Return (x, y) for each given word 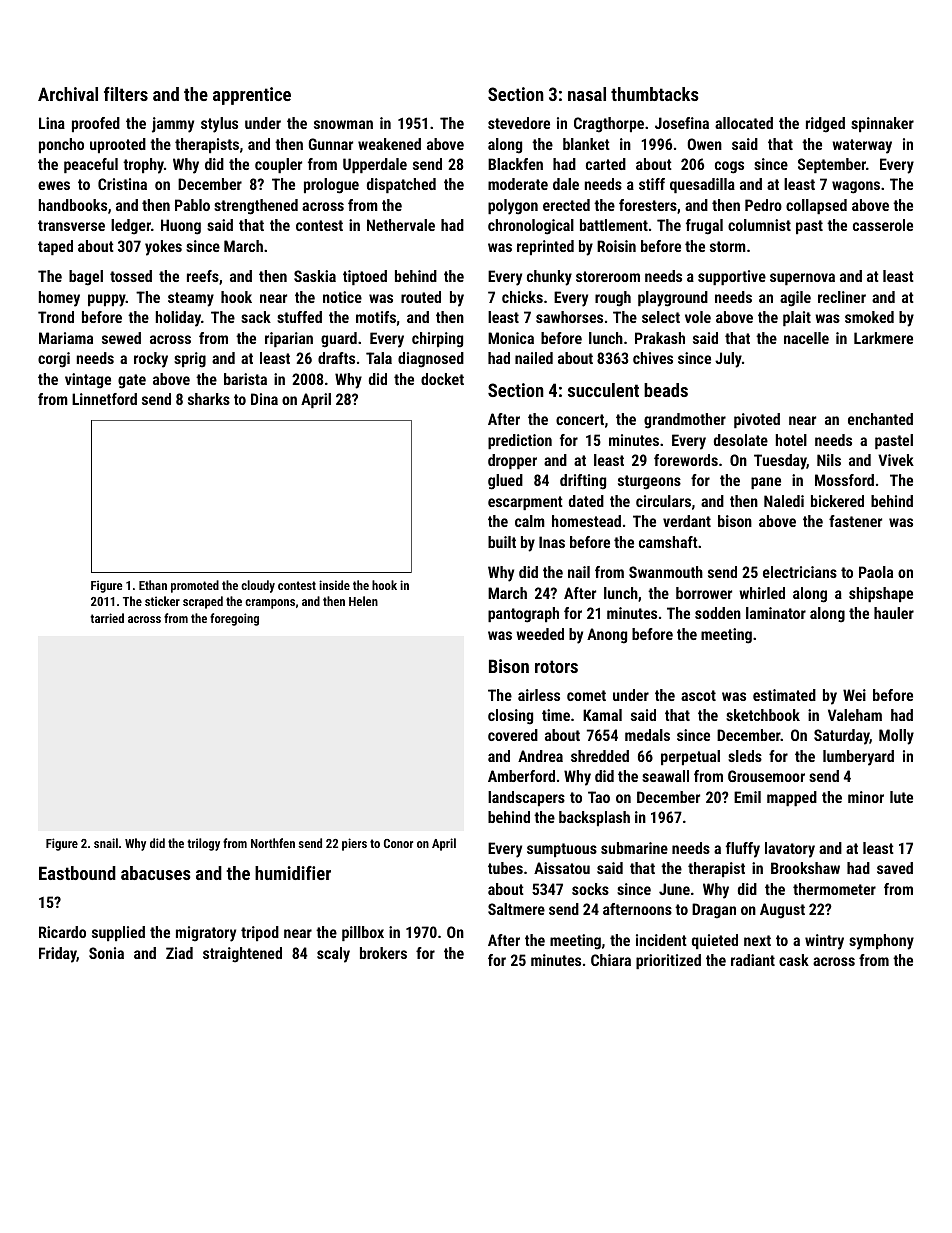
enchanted (880, 419)
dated (586, 501)
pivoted (757, 420)
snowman (343, 124)
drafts (336, 358)
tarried (107, 618)
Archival (68, 94)
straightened (242, 955)
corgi (54, 360)
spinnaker (882, 124)
